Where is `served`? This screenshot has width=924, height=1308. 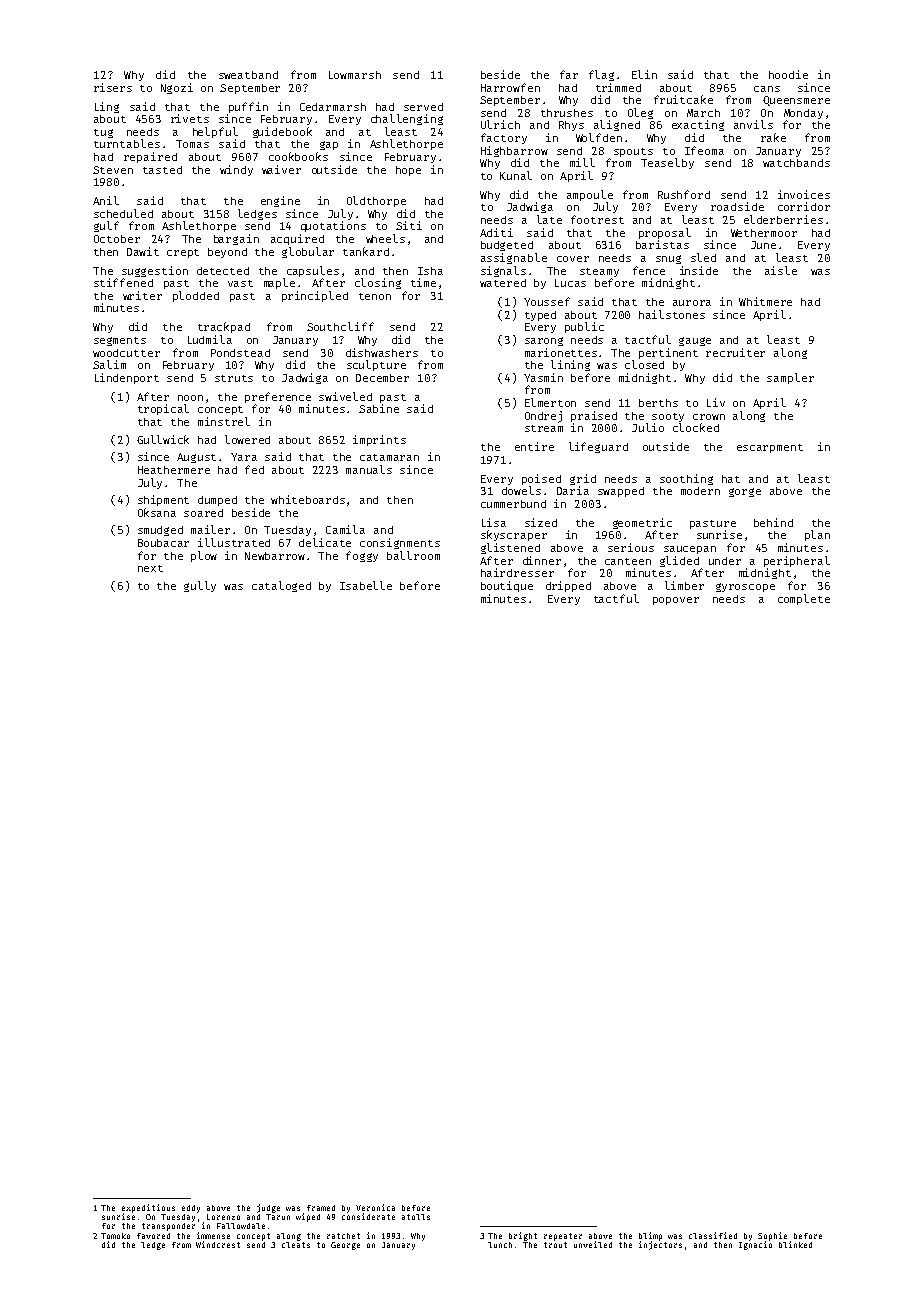 served is located at coordinates (423, 107).
